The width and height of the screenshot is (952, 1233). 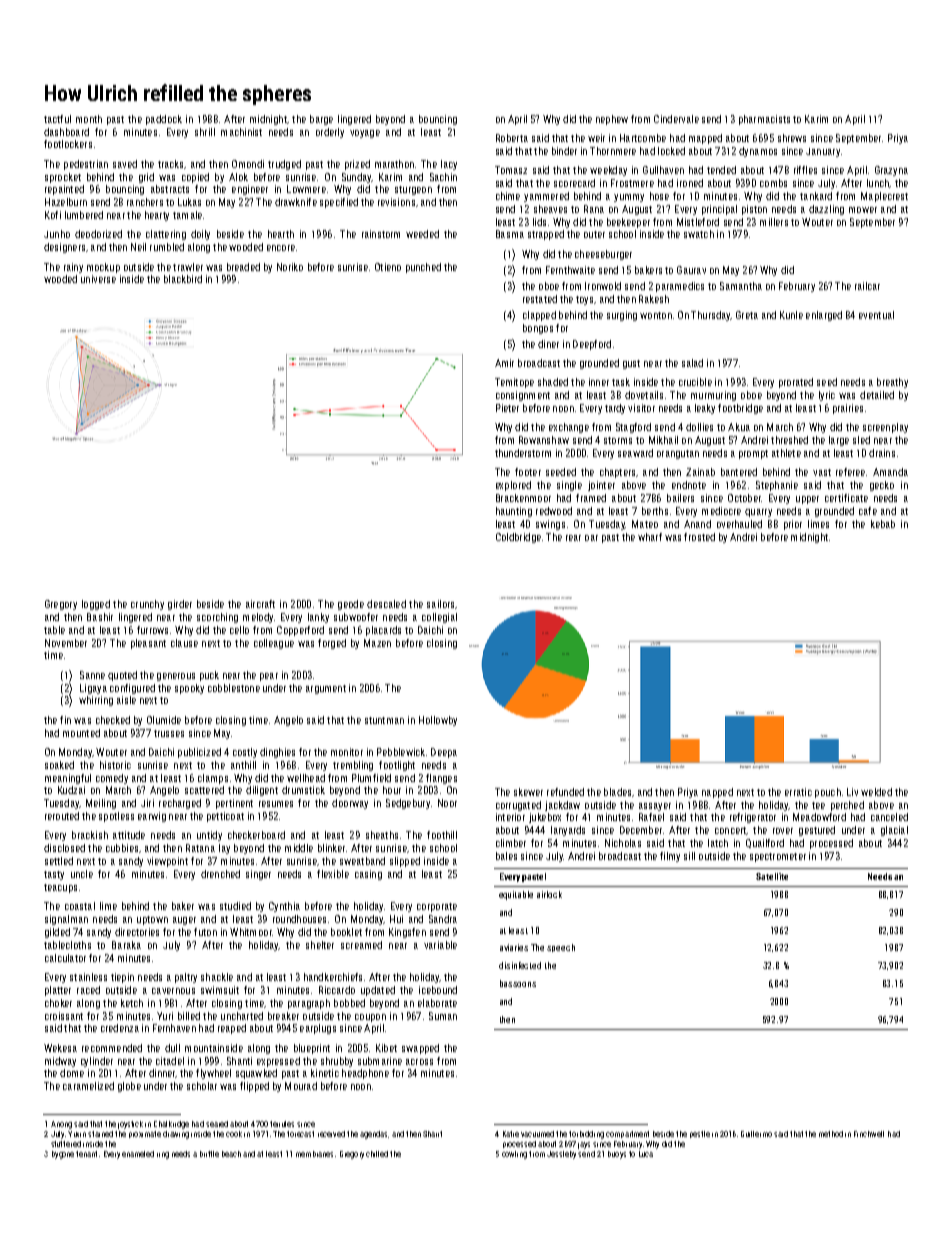 I want to click on gecko, so click(x=882, y=486).
